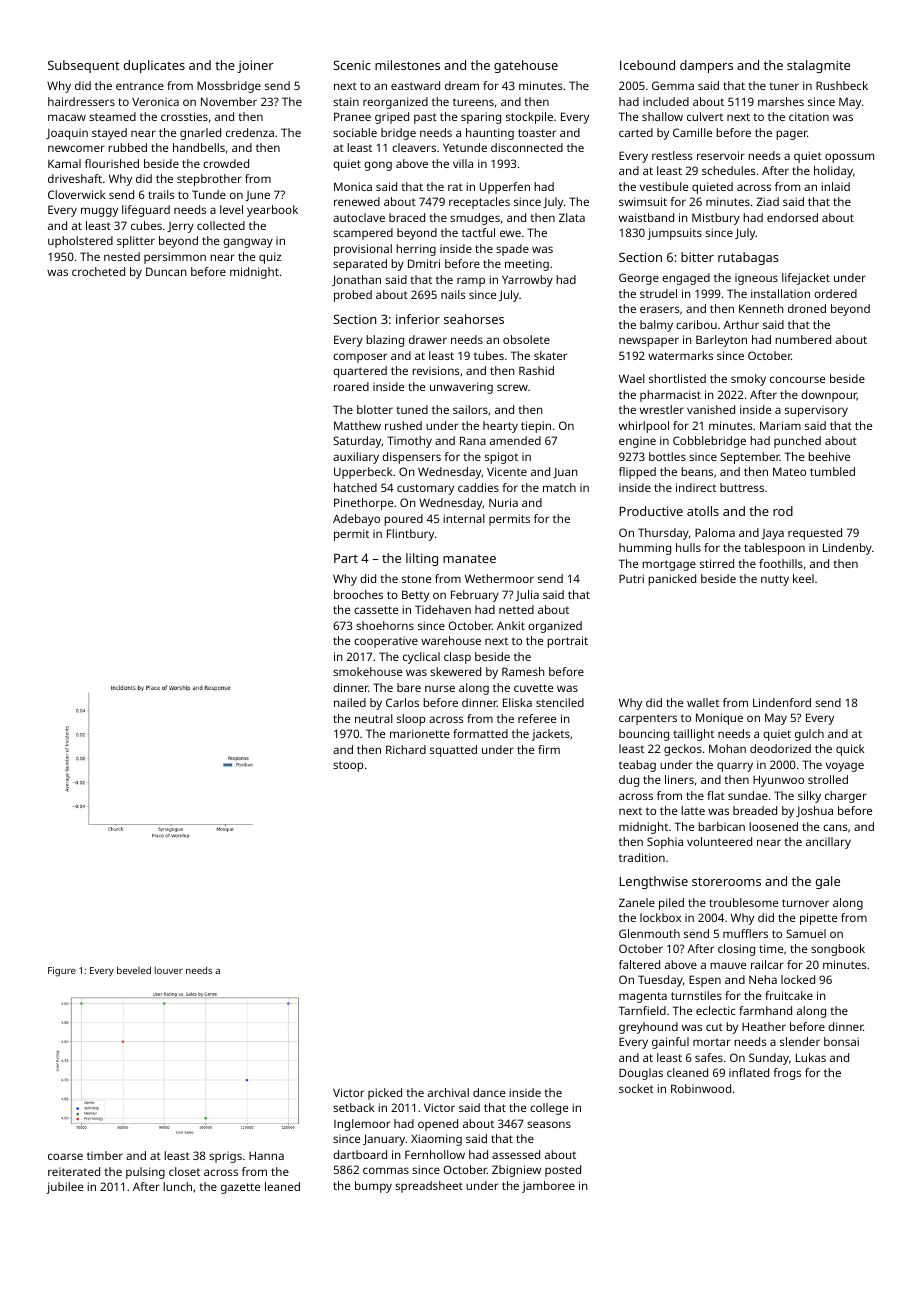 Image resolution: width=924 pixels, height=1308 pixels. Describe the element at coordinates (672, 580) in the image. I see `panicked` at that location.
